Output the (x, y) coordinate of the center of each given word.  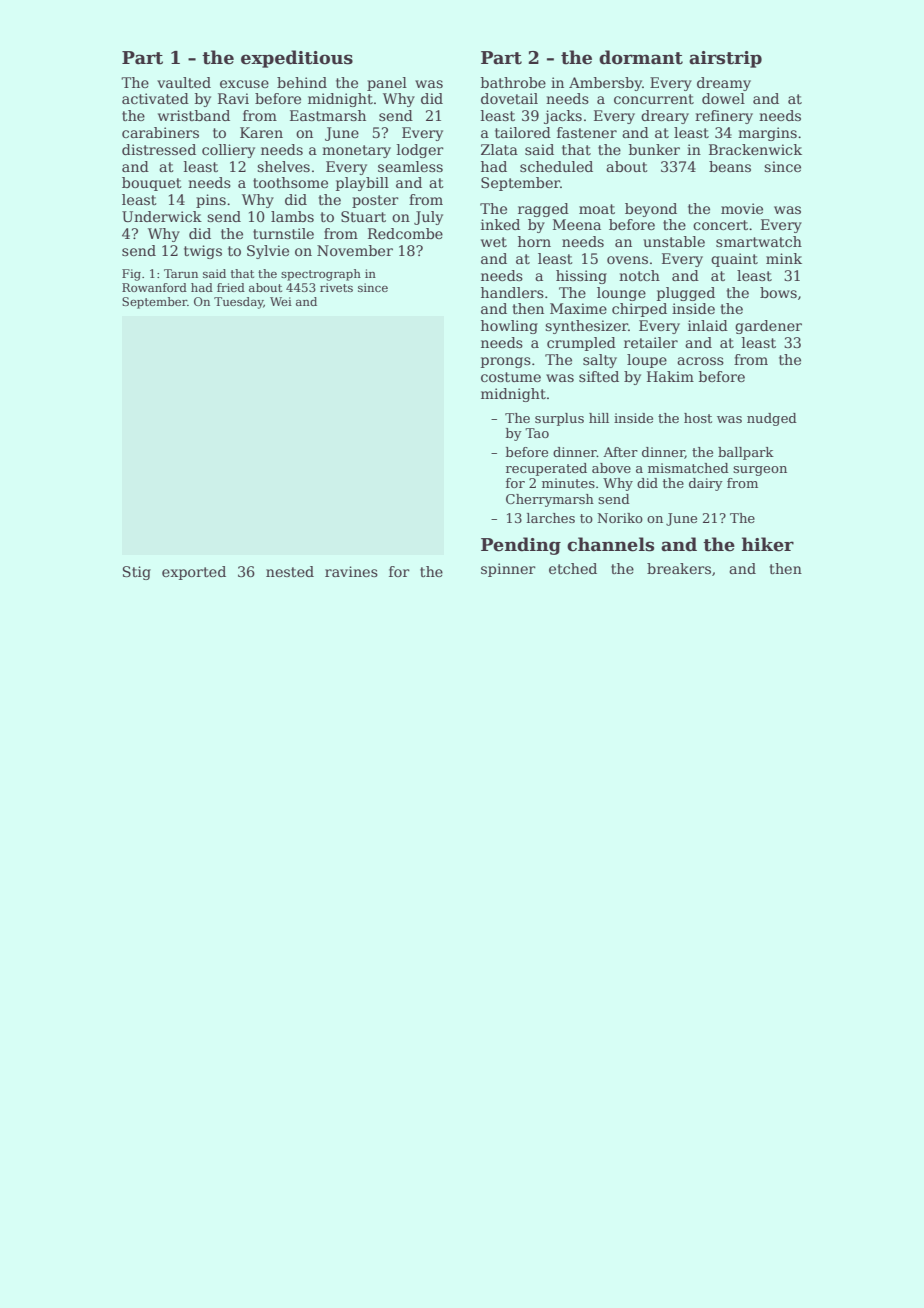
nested (290, 571)
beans (730, 166)
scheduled (556, 166)
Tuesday (239, 303)
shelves (283, 166)
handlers (512, 292)
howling (509, 327)
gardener (768, 327)
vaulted (184, 82)
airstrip (725, 59)
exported (194, 573)
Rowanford (154, 287)
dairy (706, 484)
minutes (568, 483)
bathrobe (513, 82)
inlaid (708, 325)
